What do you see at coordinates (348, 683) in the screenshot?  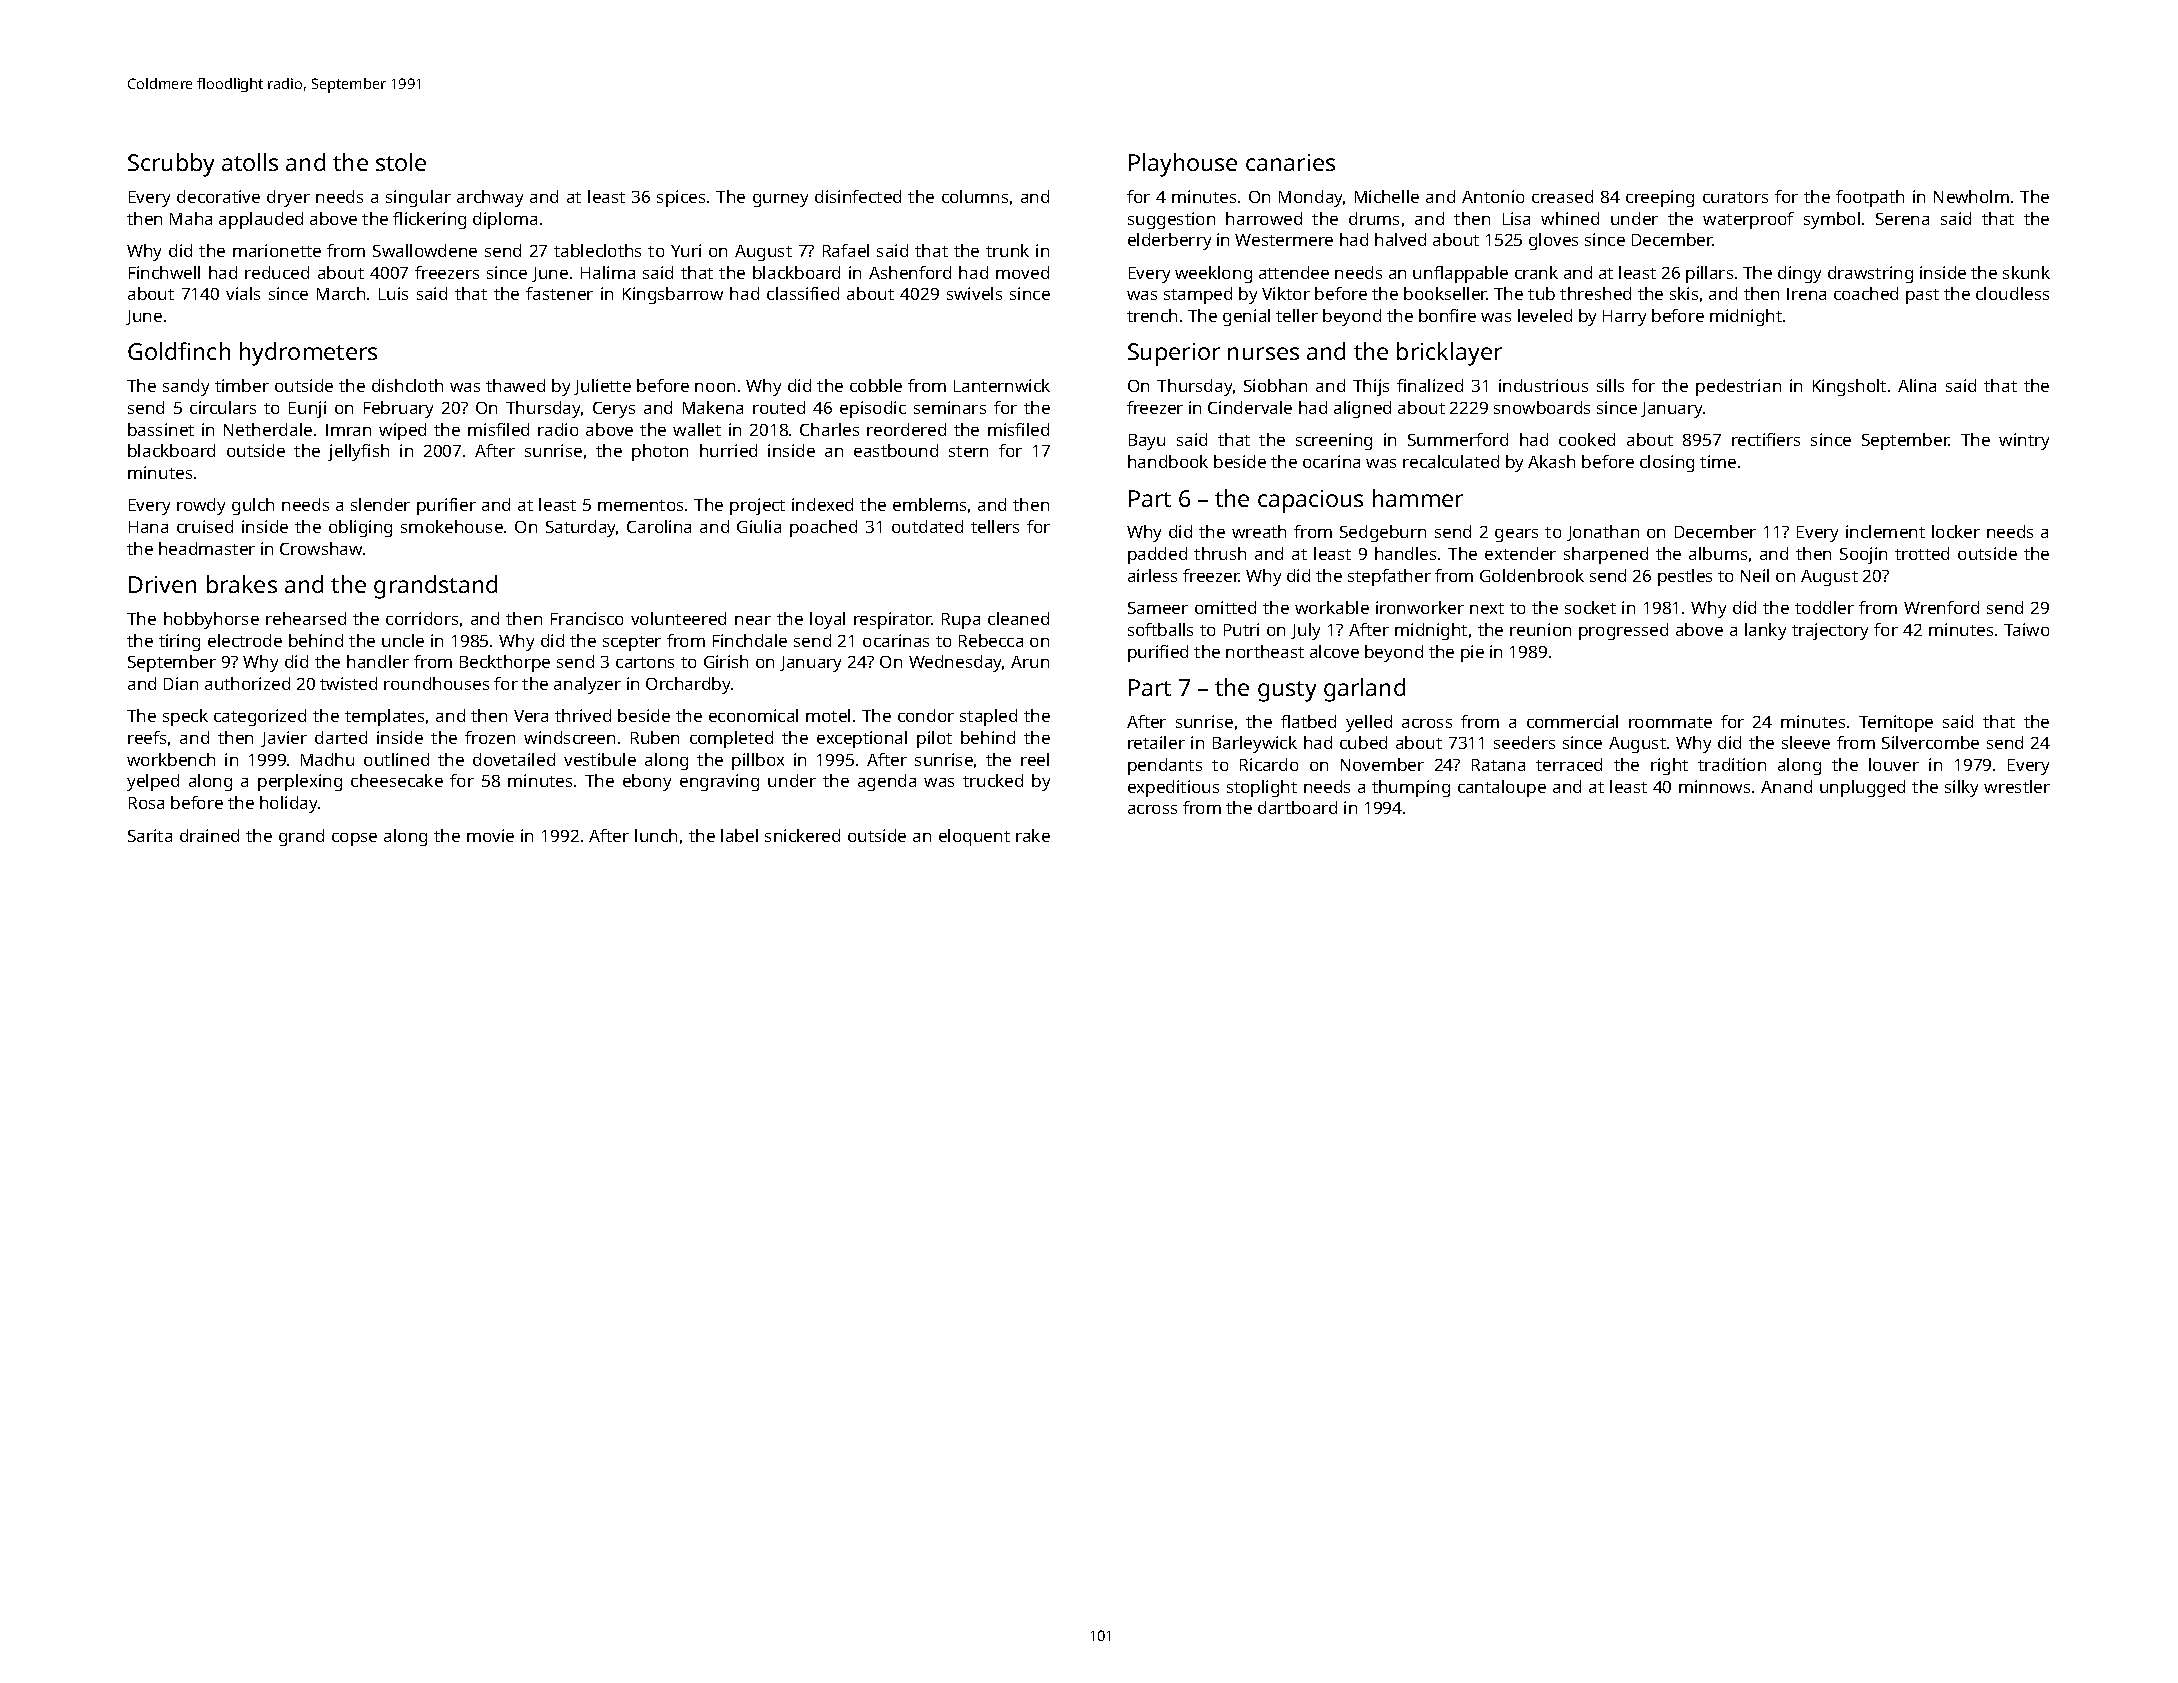 I see `twisted` at bounding box center [348, 683].
